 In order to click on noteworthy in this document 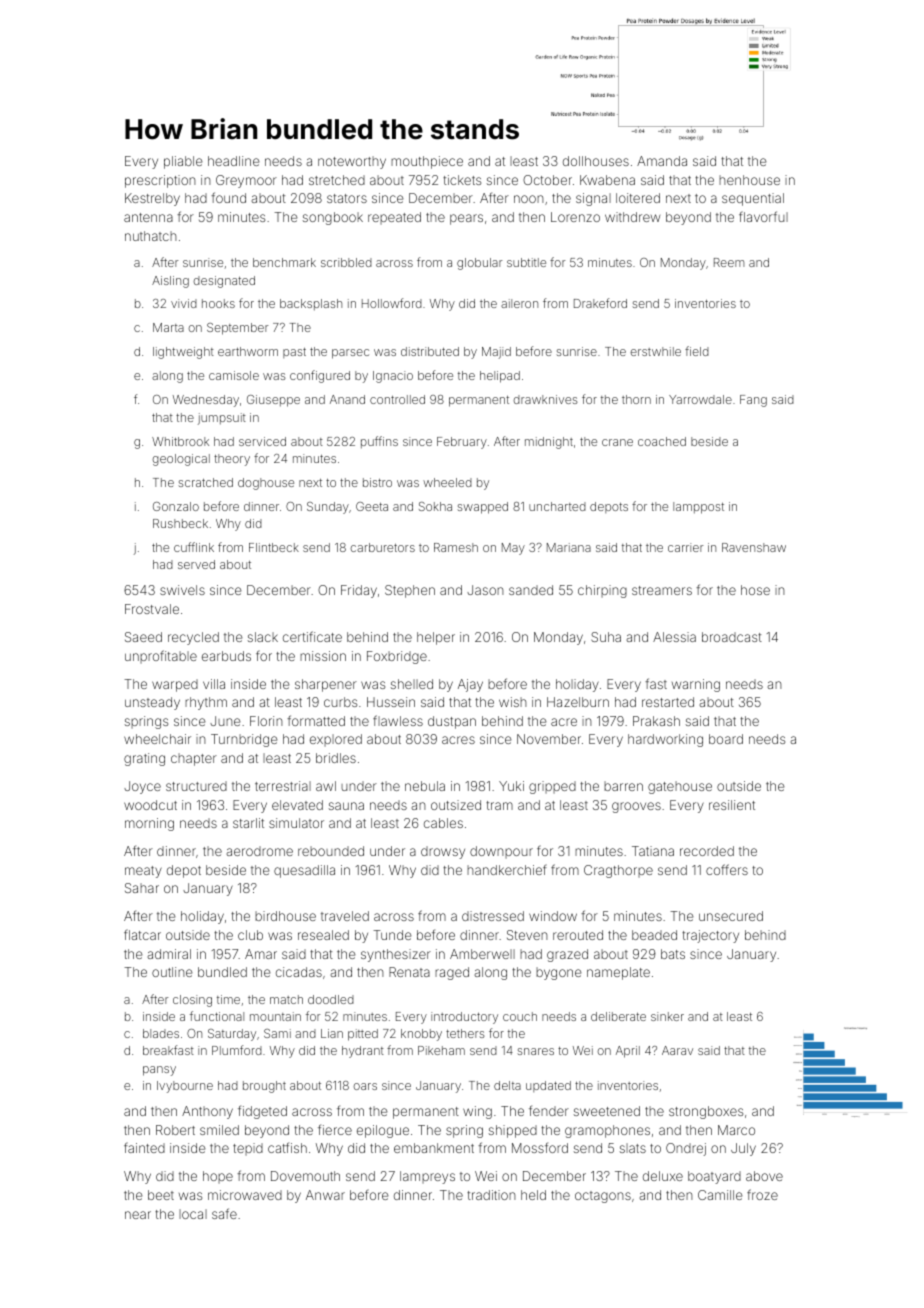, I will do `click(352, 162)`.
